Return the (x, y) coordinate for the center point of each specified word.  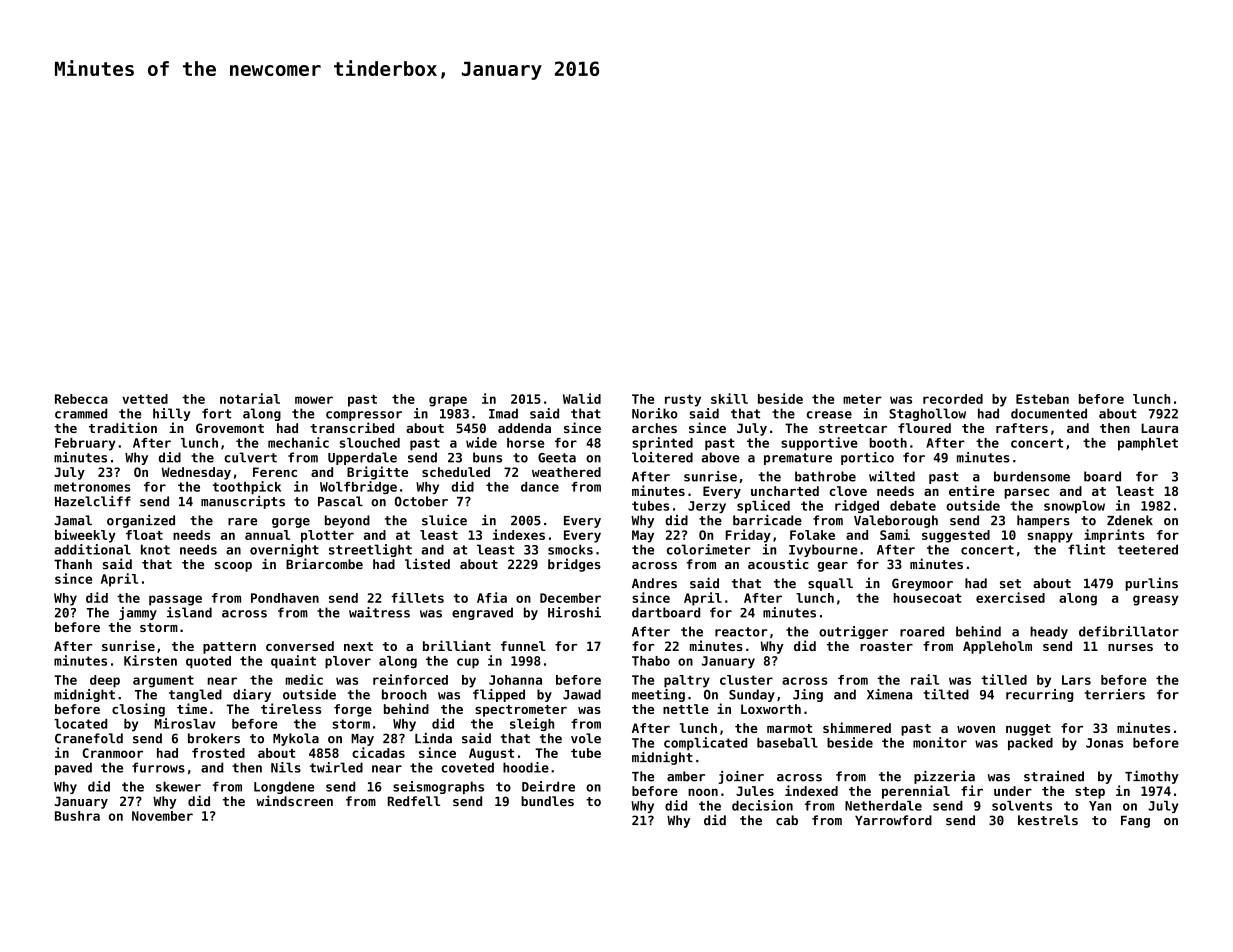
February (85, 444)
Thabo (651, 661)
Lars (1076, 680)
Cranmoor (112, 753)
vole (586, 738)
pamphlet (1148, 444)
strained (1054, 776)
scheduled (456, 472)
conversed (300, 646)
